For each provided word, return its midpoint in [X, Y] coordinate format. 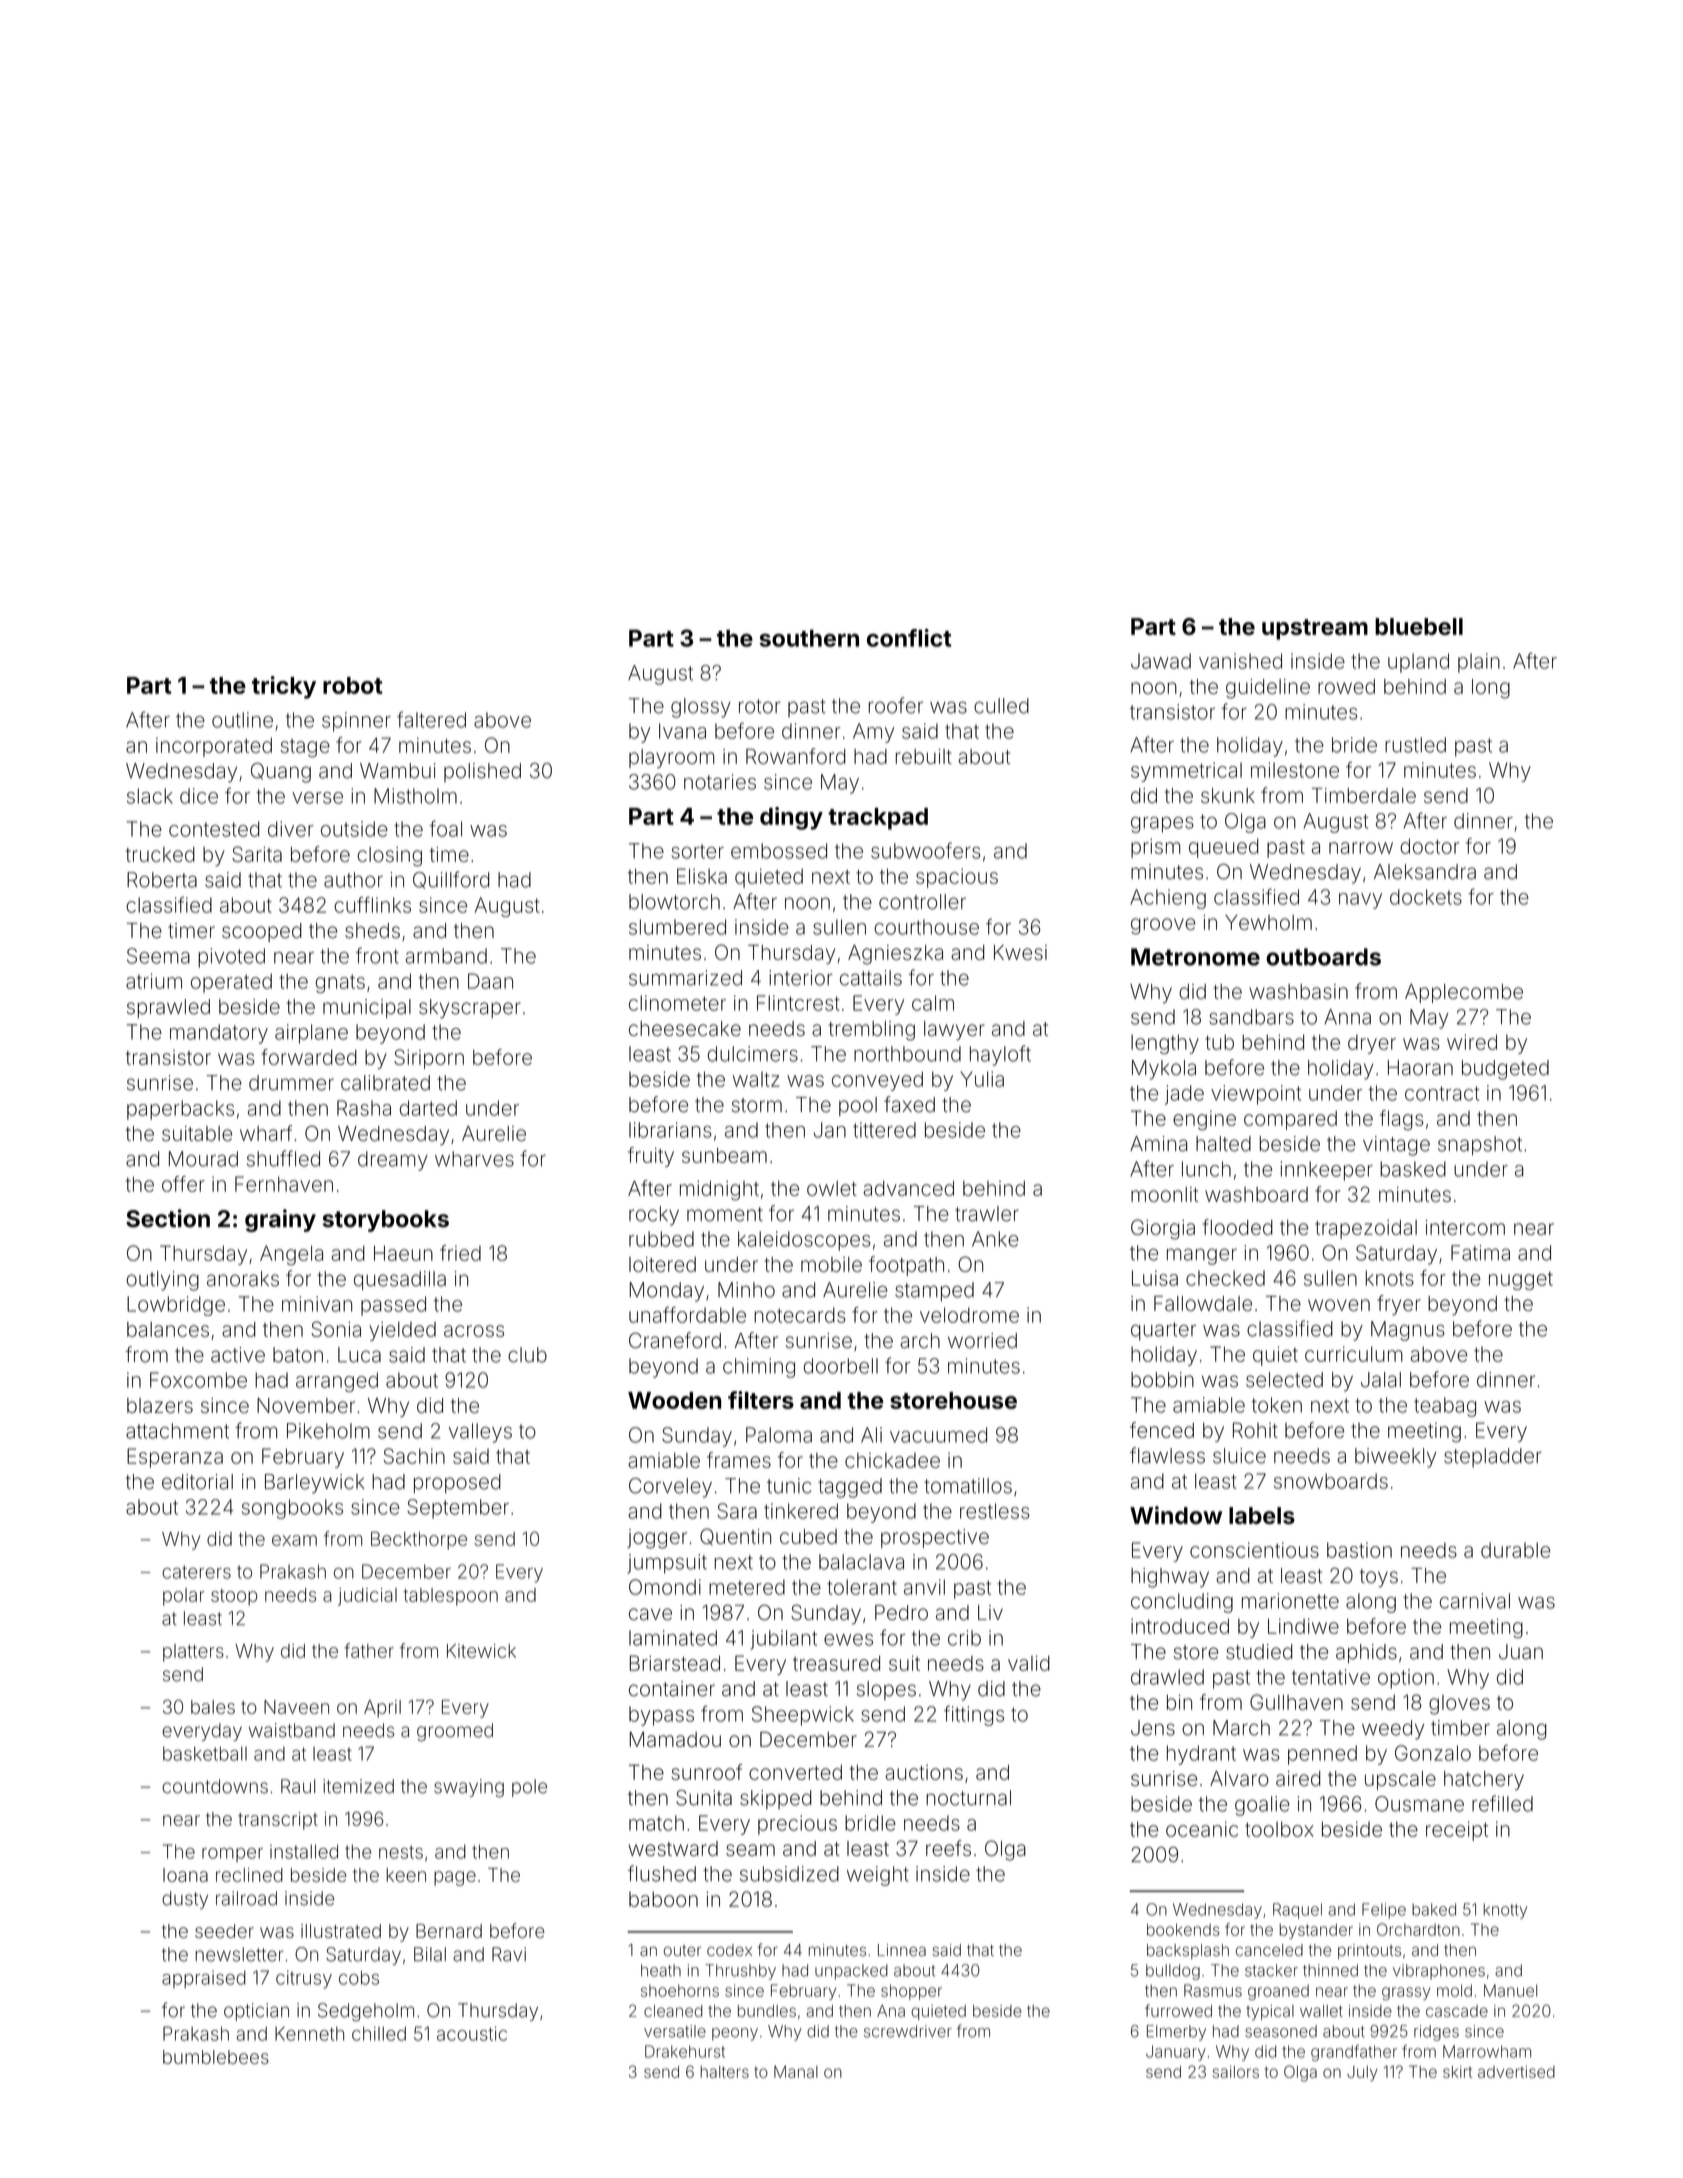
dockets [1426, 897]
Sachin [414, 1456]
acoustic [472, 2033]
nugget [1521, 1280]
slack [150, 796]
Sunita [704, 1798]
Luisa [1155, 1278]
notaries [720, 782]
